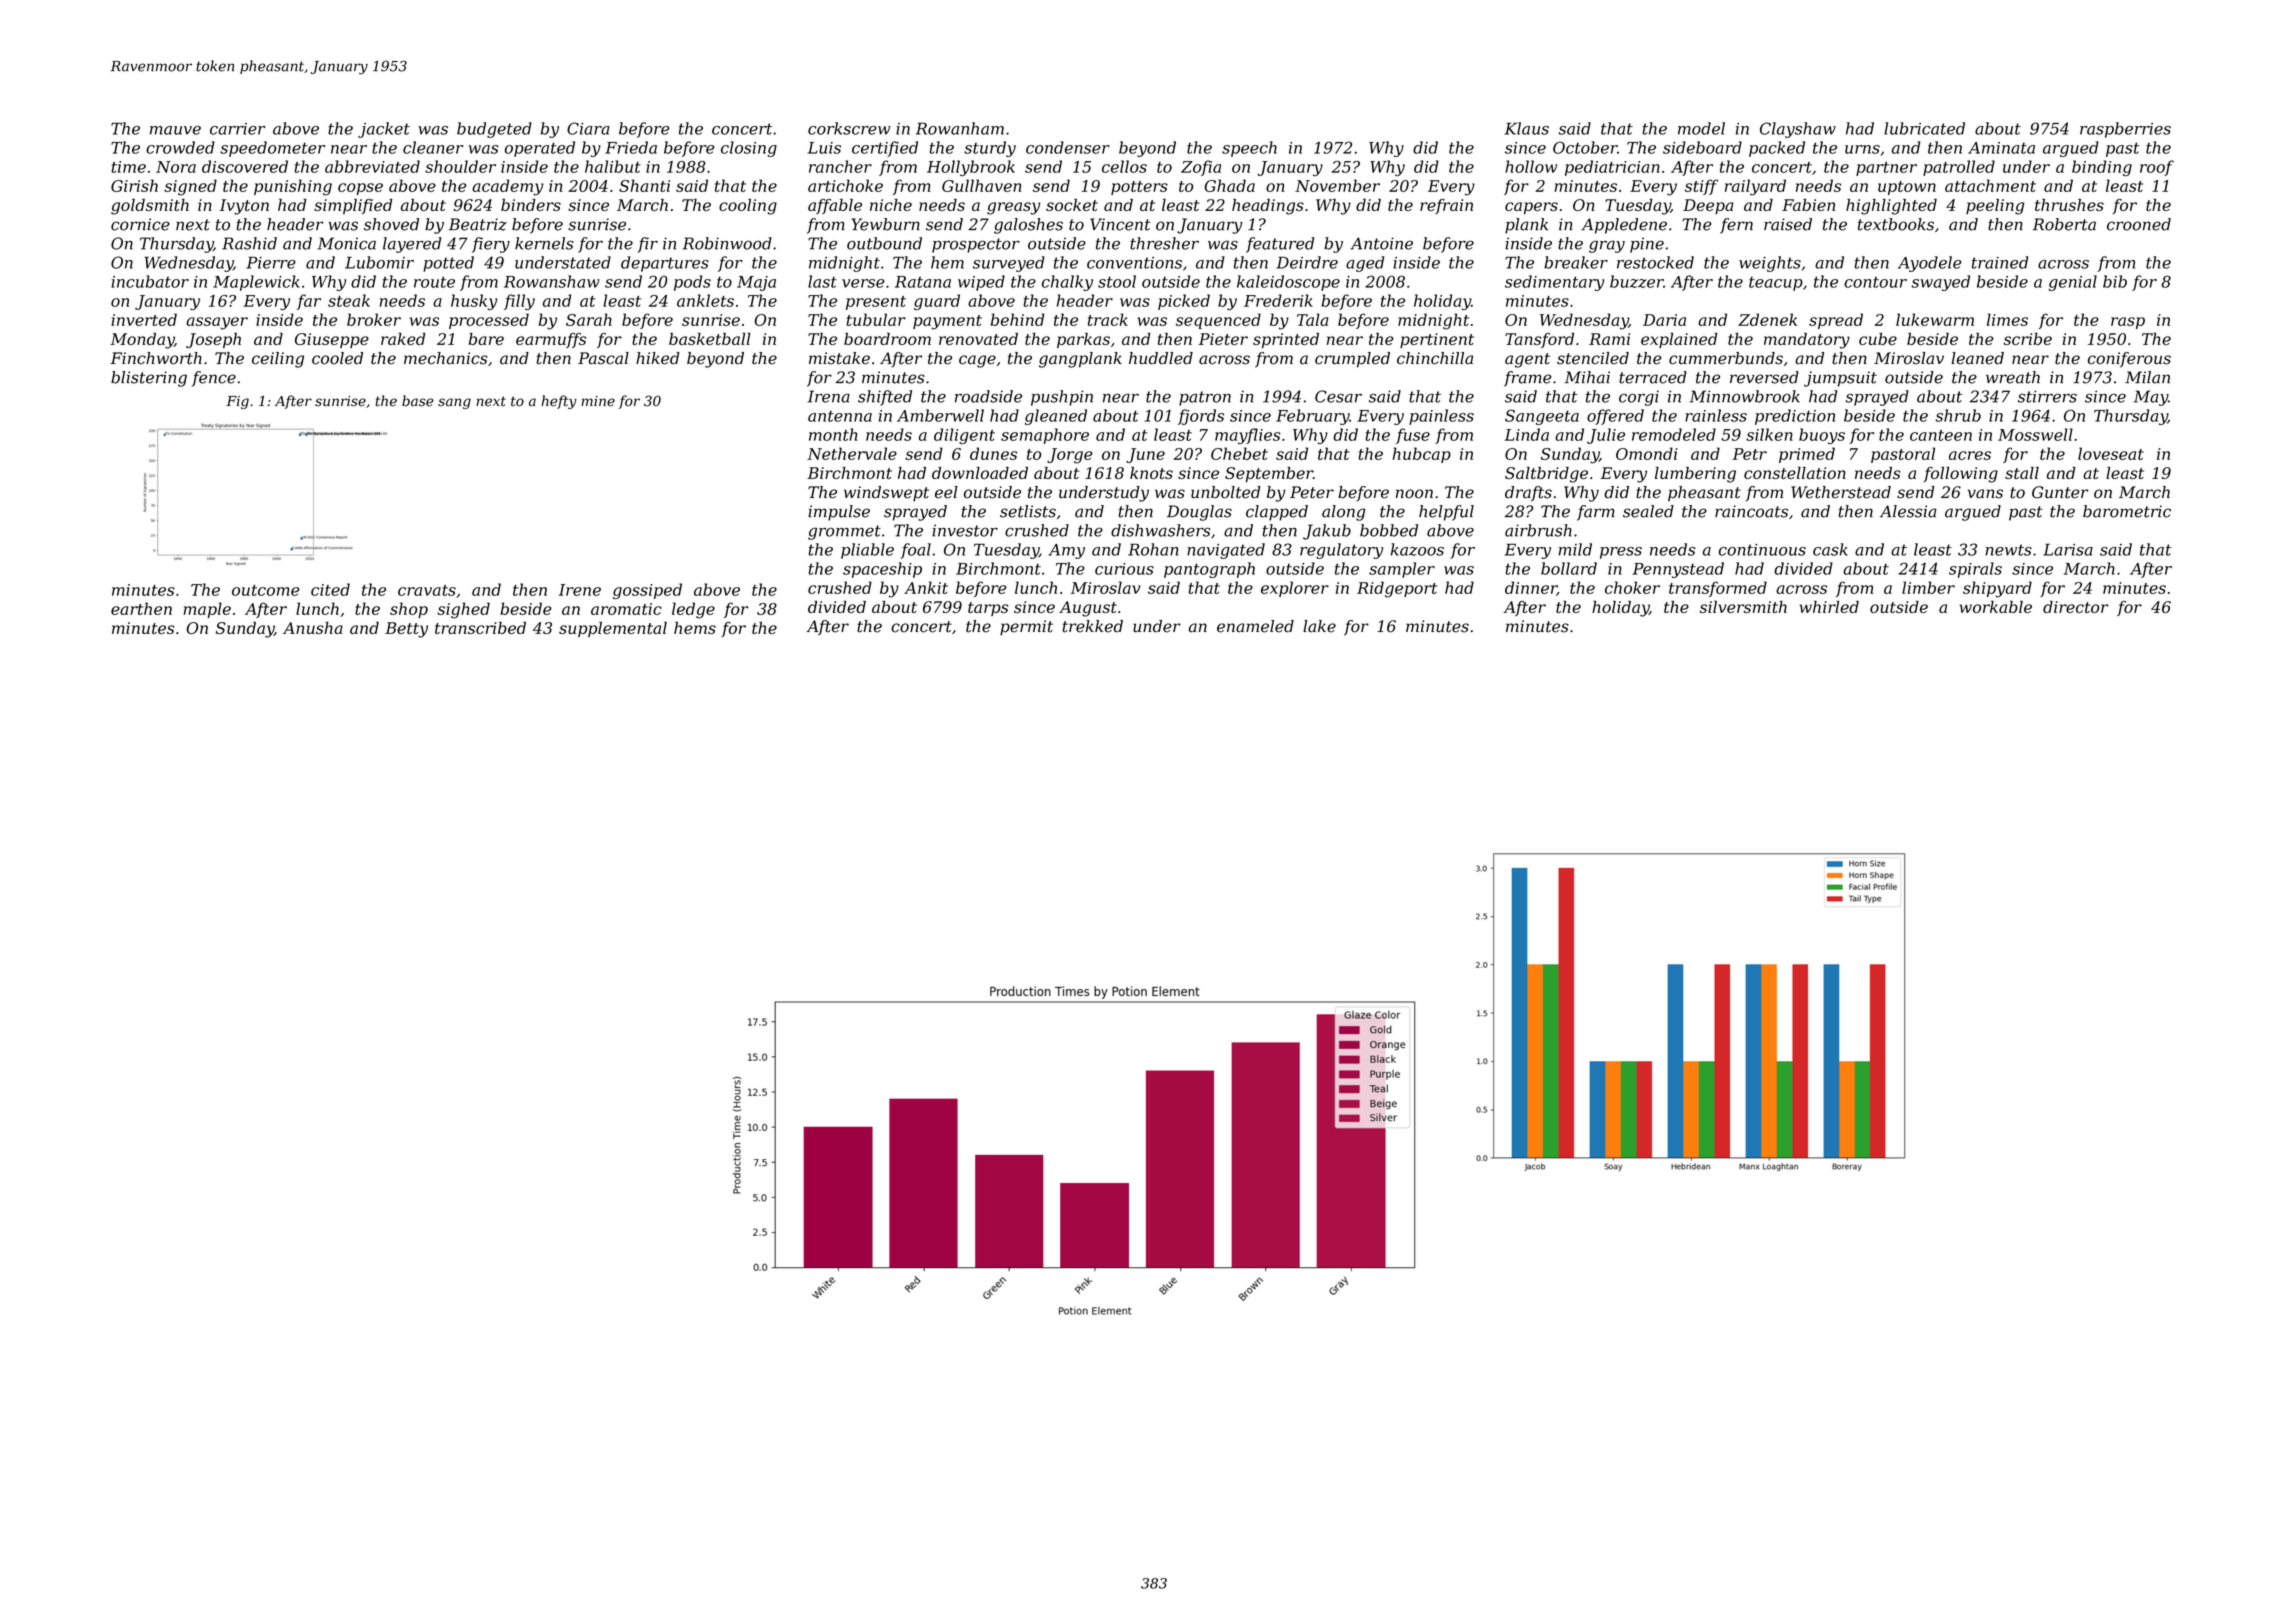  I want to click on airbrush, so click(1538, 530).
